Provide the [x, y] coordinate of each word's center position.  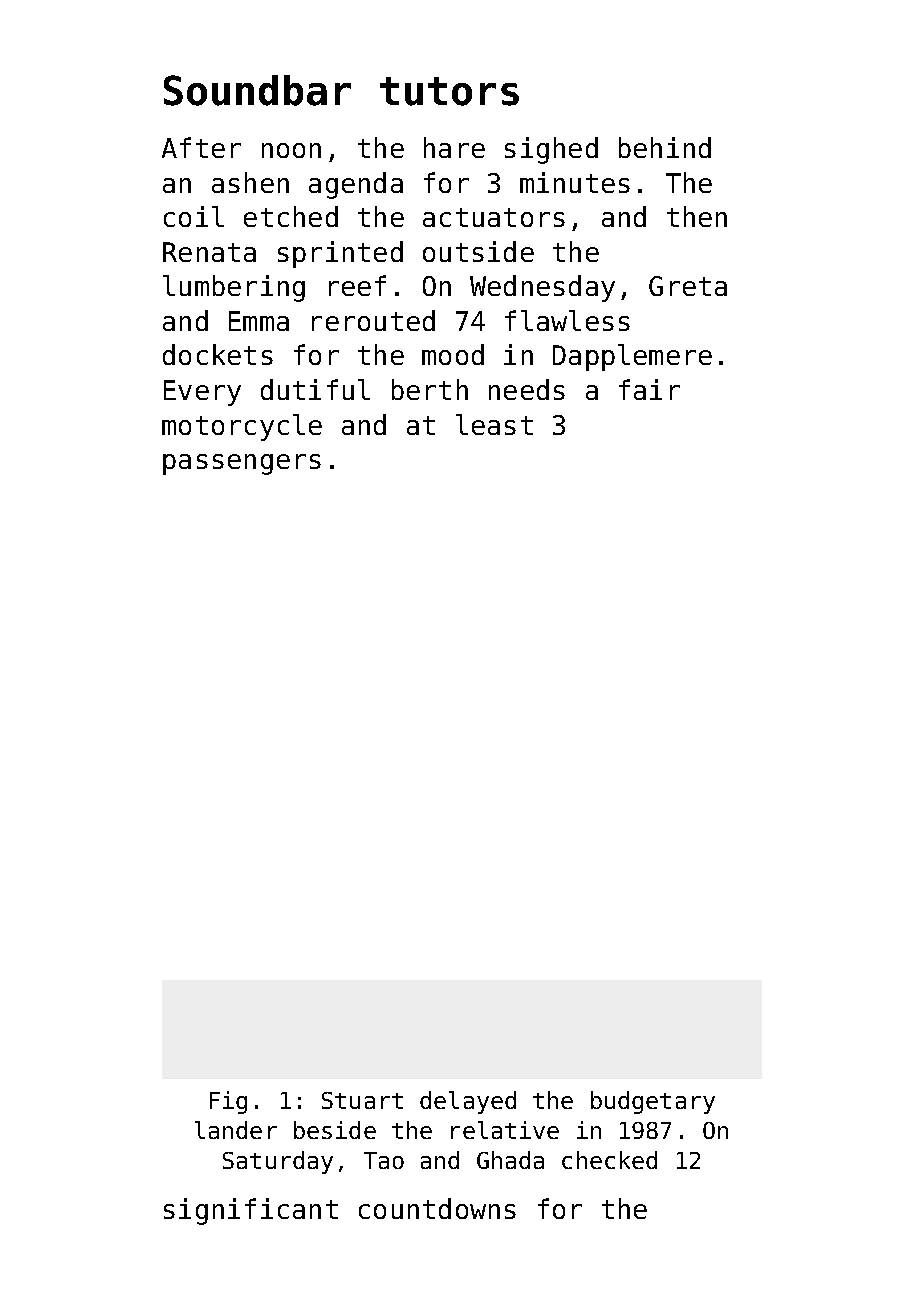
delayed [468, 1102]
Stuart [362, 1100]
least [494, 424]
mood [453, 354]
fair [649, 389]
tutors [449, 91]
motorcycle [242, 427]
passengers [242, 464]
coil [194, 216]
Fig [228, 1102]
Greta [688, 286]
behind [665, 147]
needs [527, 389]
